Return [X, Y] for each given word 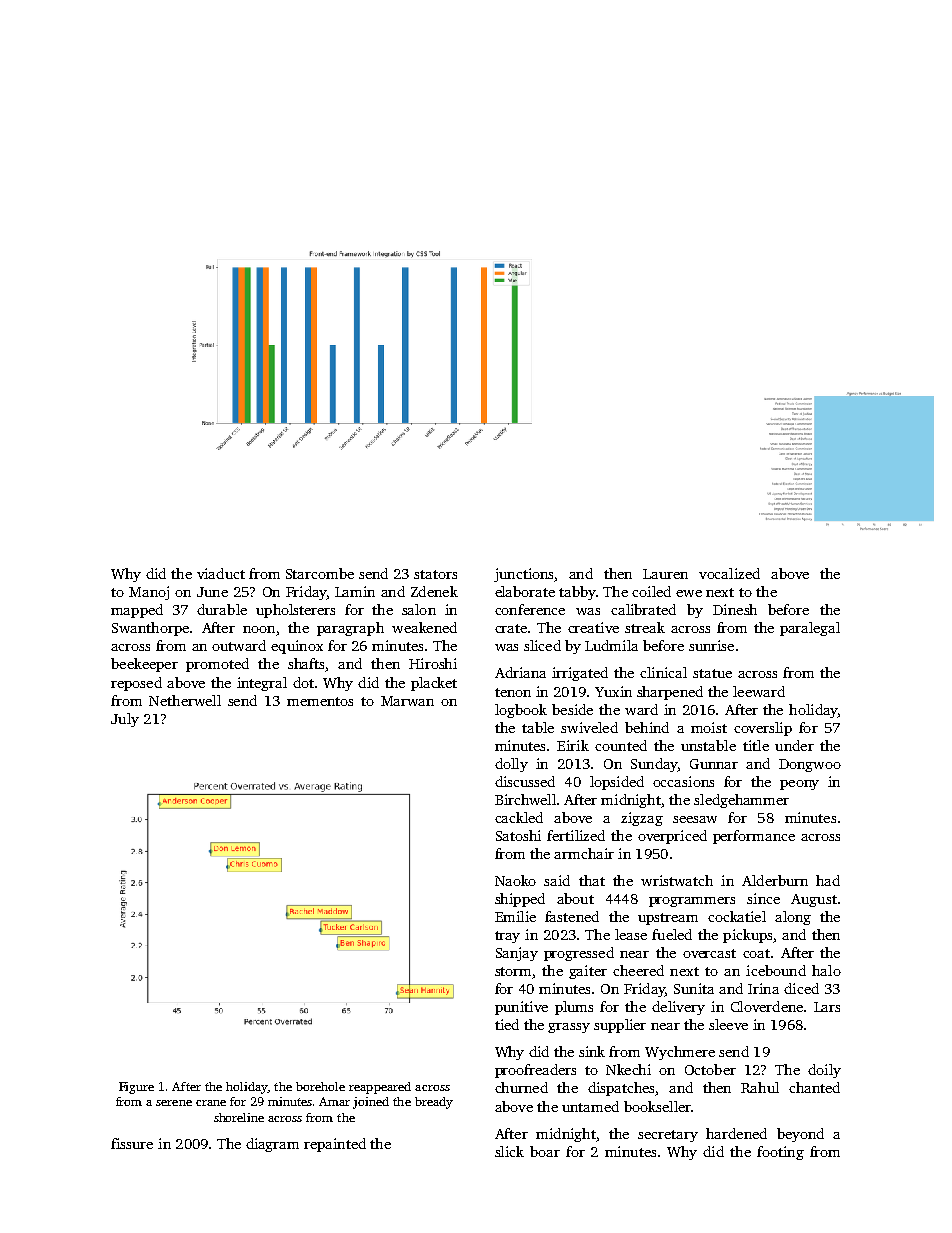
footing [780, 1153]
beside [572, 709]
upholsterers [295, 611]
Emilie [515, 916]
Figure [136, 1088]
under [794, 745]
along [793, 918]
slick [509, 1151]
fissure [132, 1143]
